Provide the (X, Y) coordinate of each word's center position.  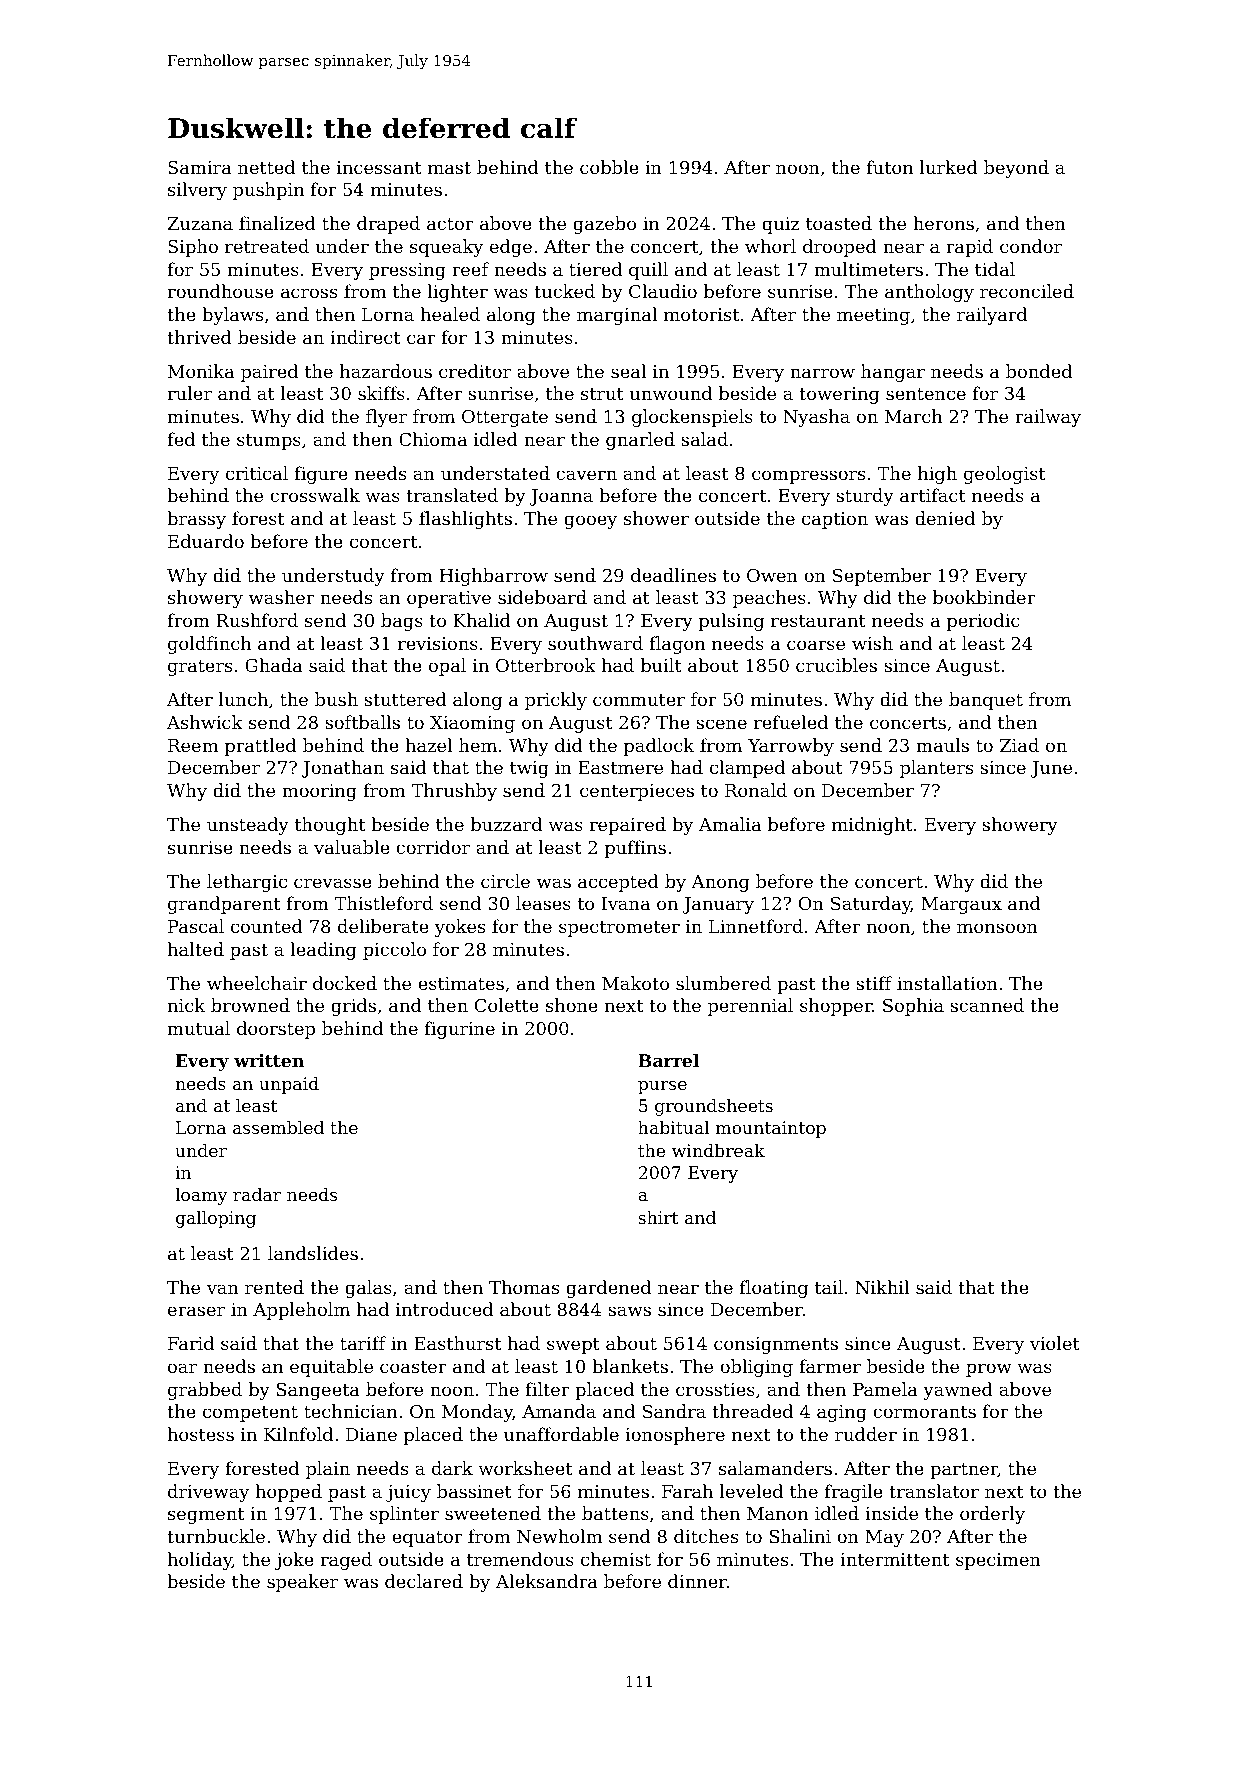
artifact (933, 495)
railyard (992, 316)
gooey (590, 522)
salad (704, 439)
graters (200, 668)
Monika (201, 371)
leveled (751, 1491)
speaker (302, 1583)
